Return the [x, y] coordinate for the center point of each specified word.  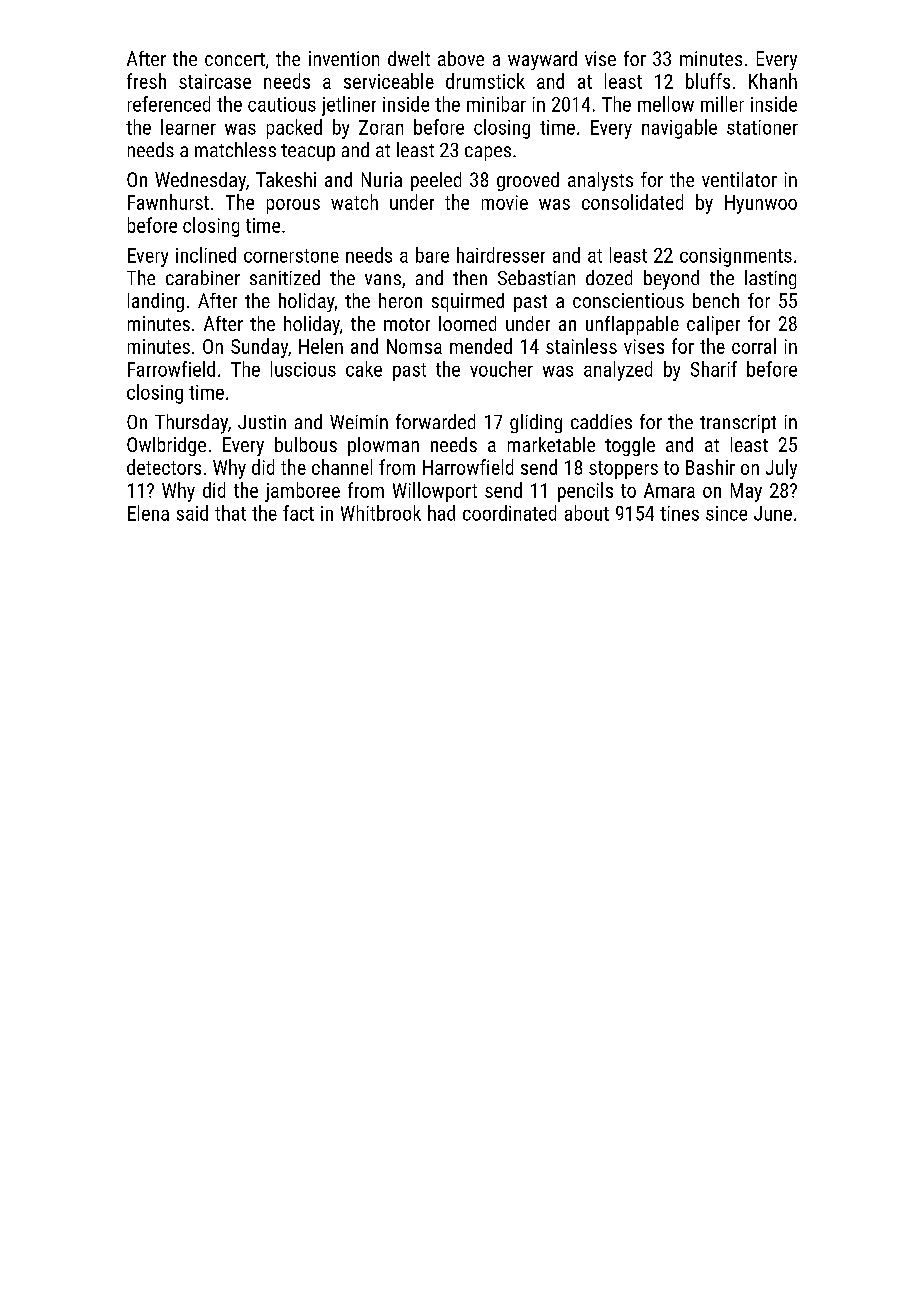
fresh [146, 81]
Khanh [773, 81]
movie [505, 202]
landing [156, 302]
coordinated [509, 513]
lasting [770, 279]
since [726, 513]
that [230, 513]
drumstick [485, 81]
